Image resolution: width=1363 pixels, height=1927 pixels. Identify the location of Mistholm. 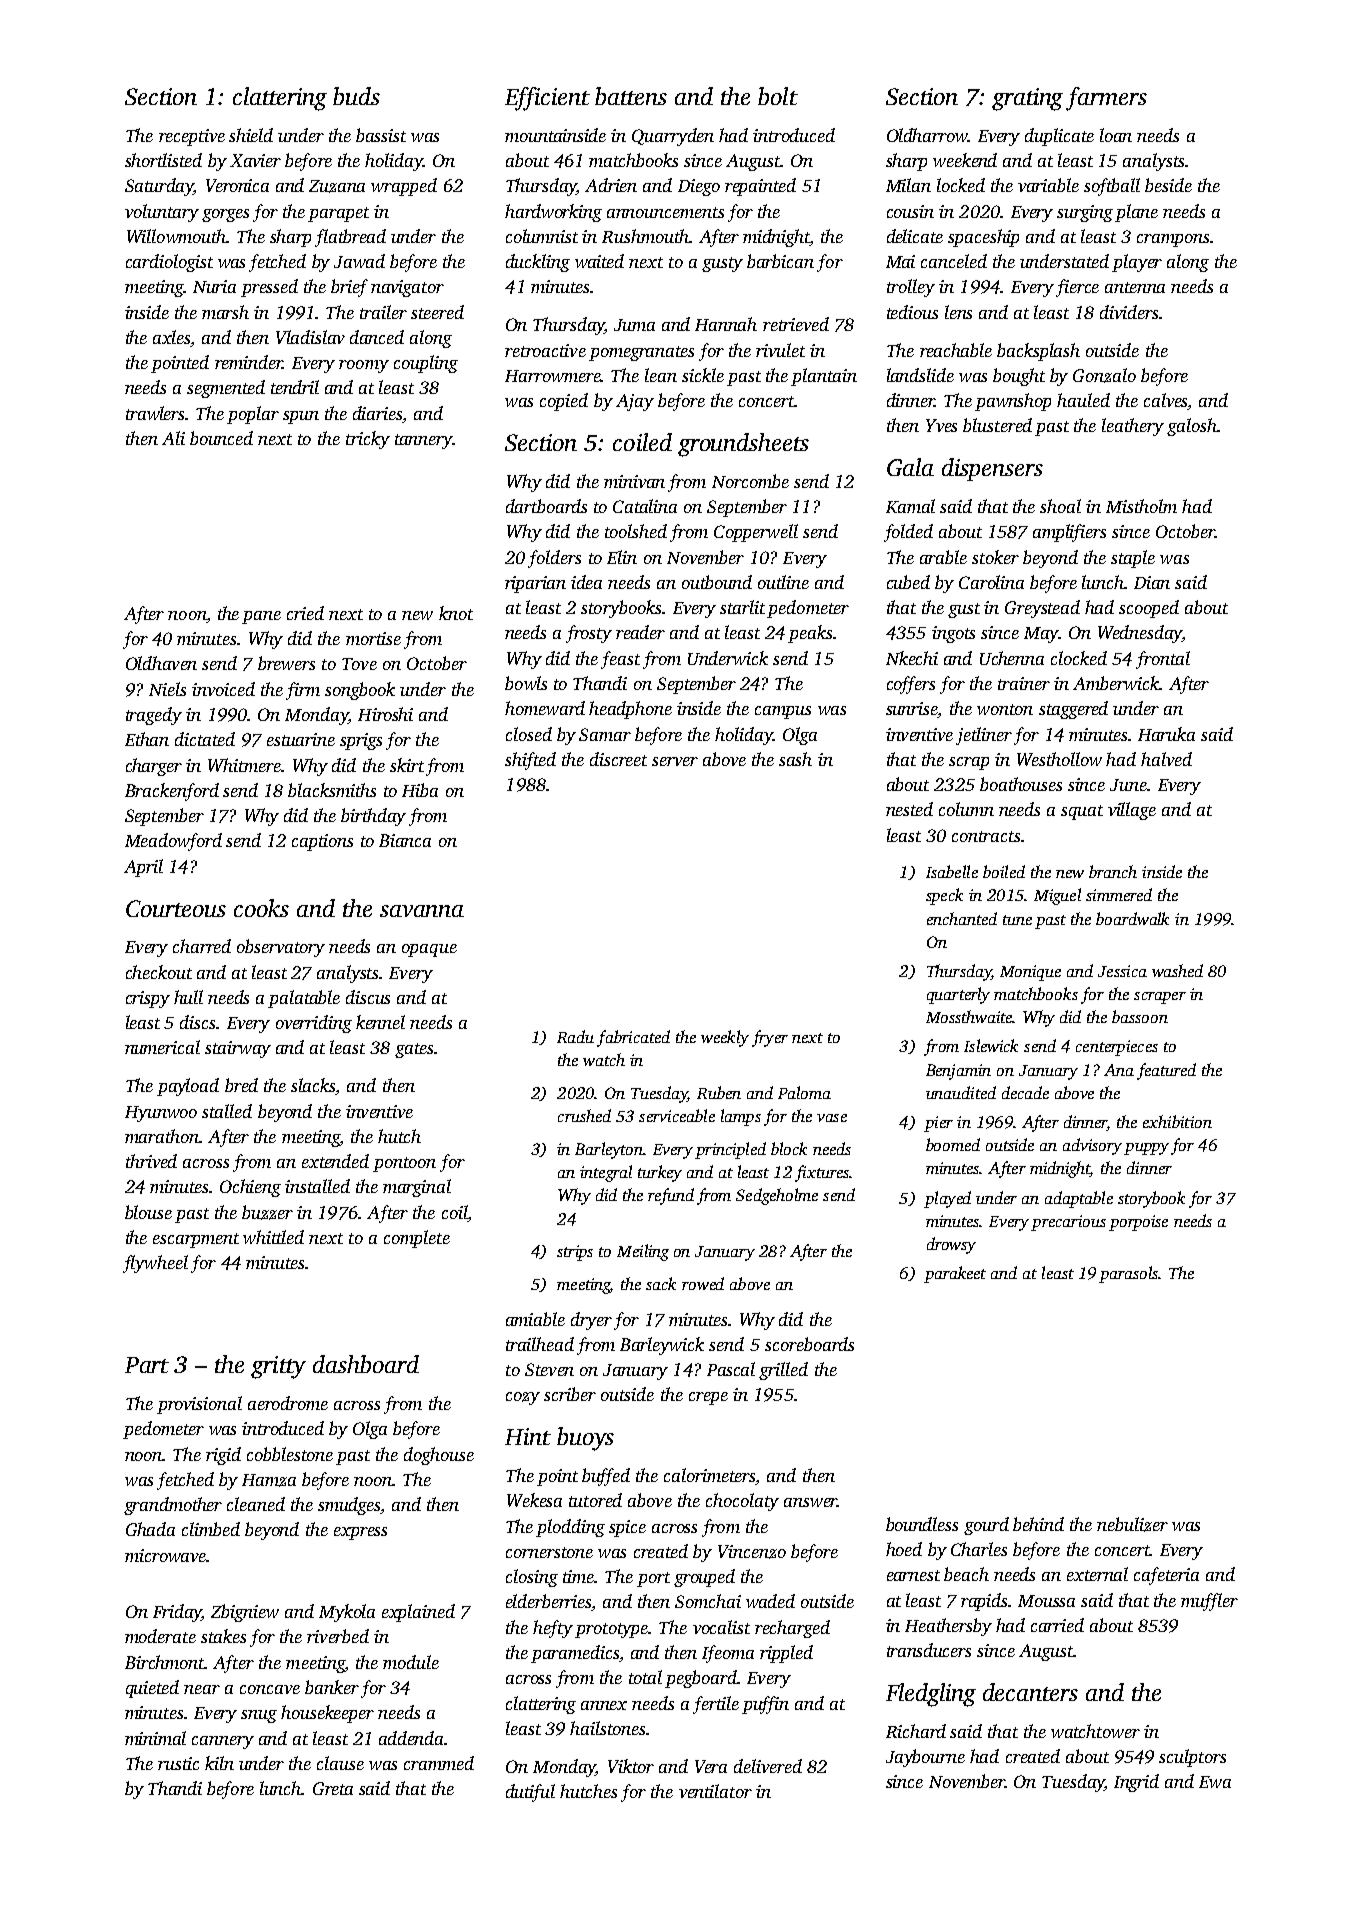
(1141, 506).
